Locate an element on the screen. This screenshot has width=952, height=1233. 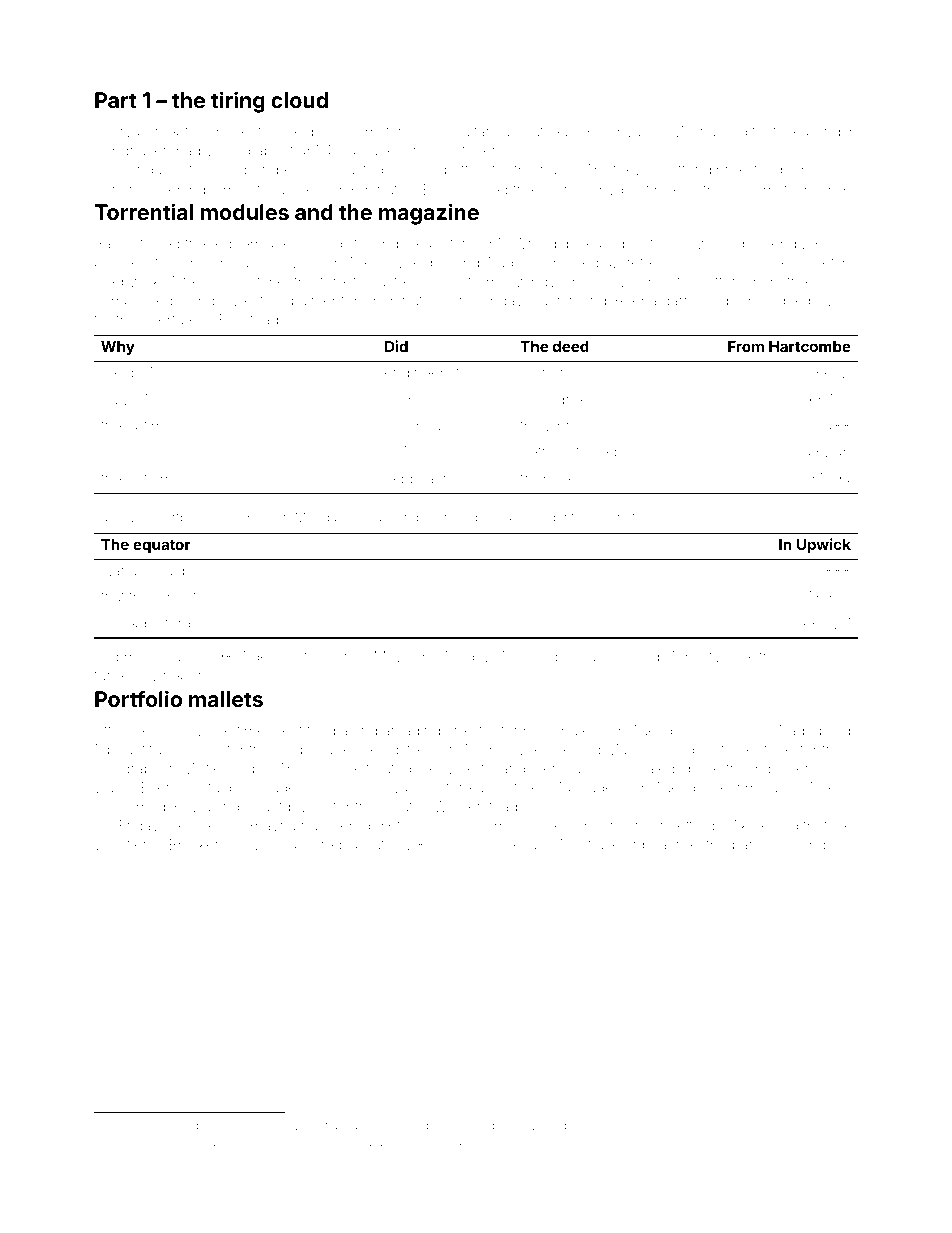
consultant is located at coordinates (463, 131).
